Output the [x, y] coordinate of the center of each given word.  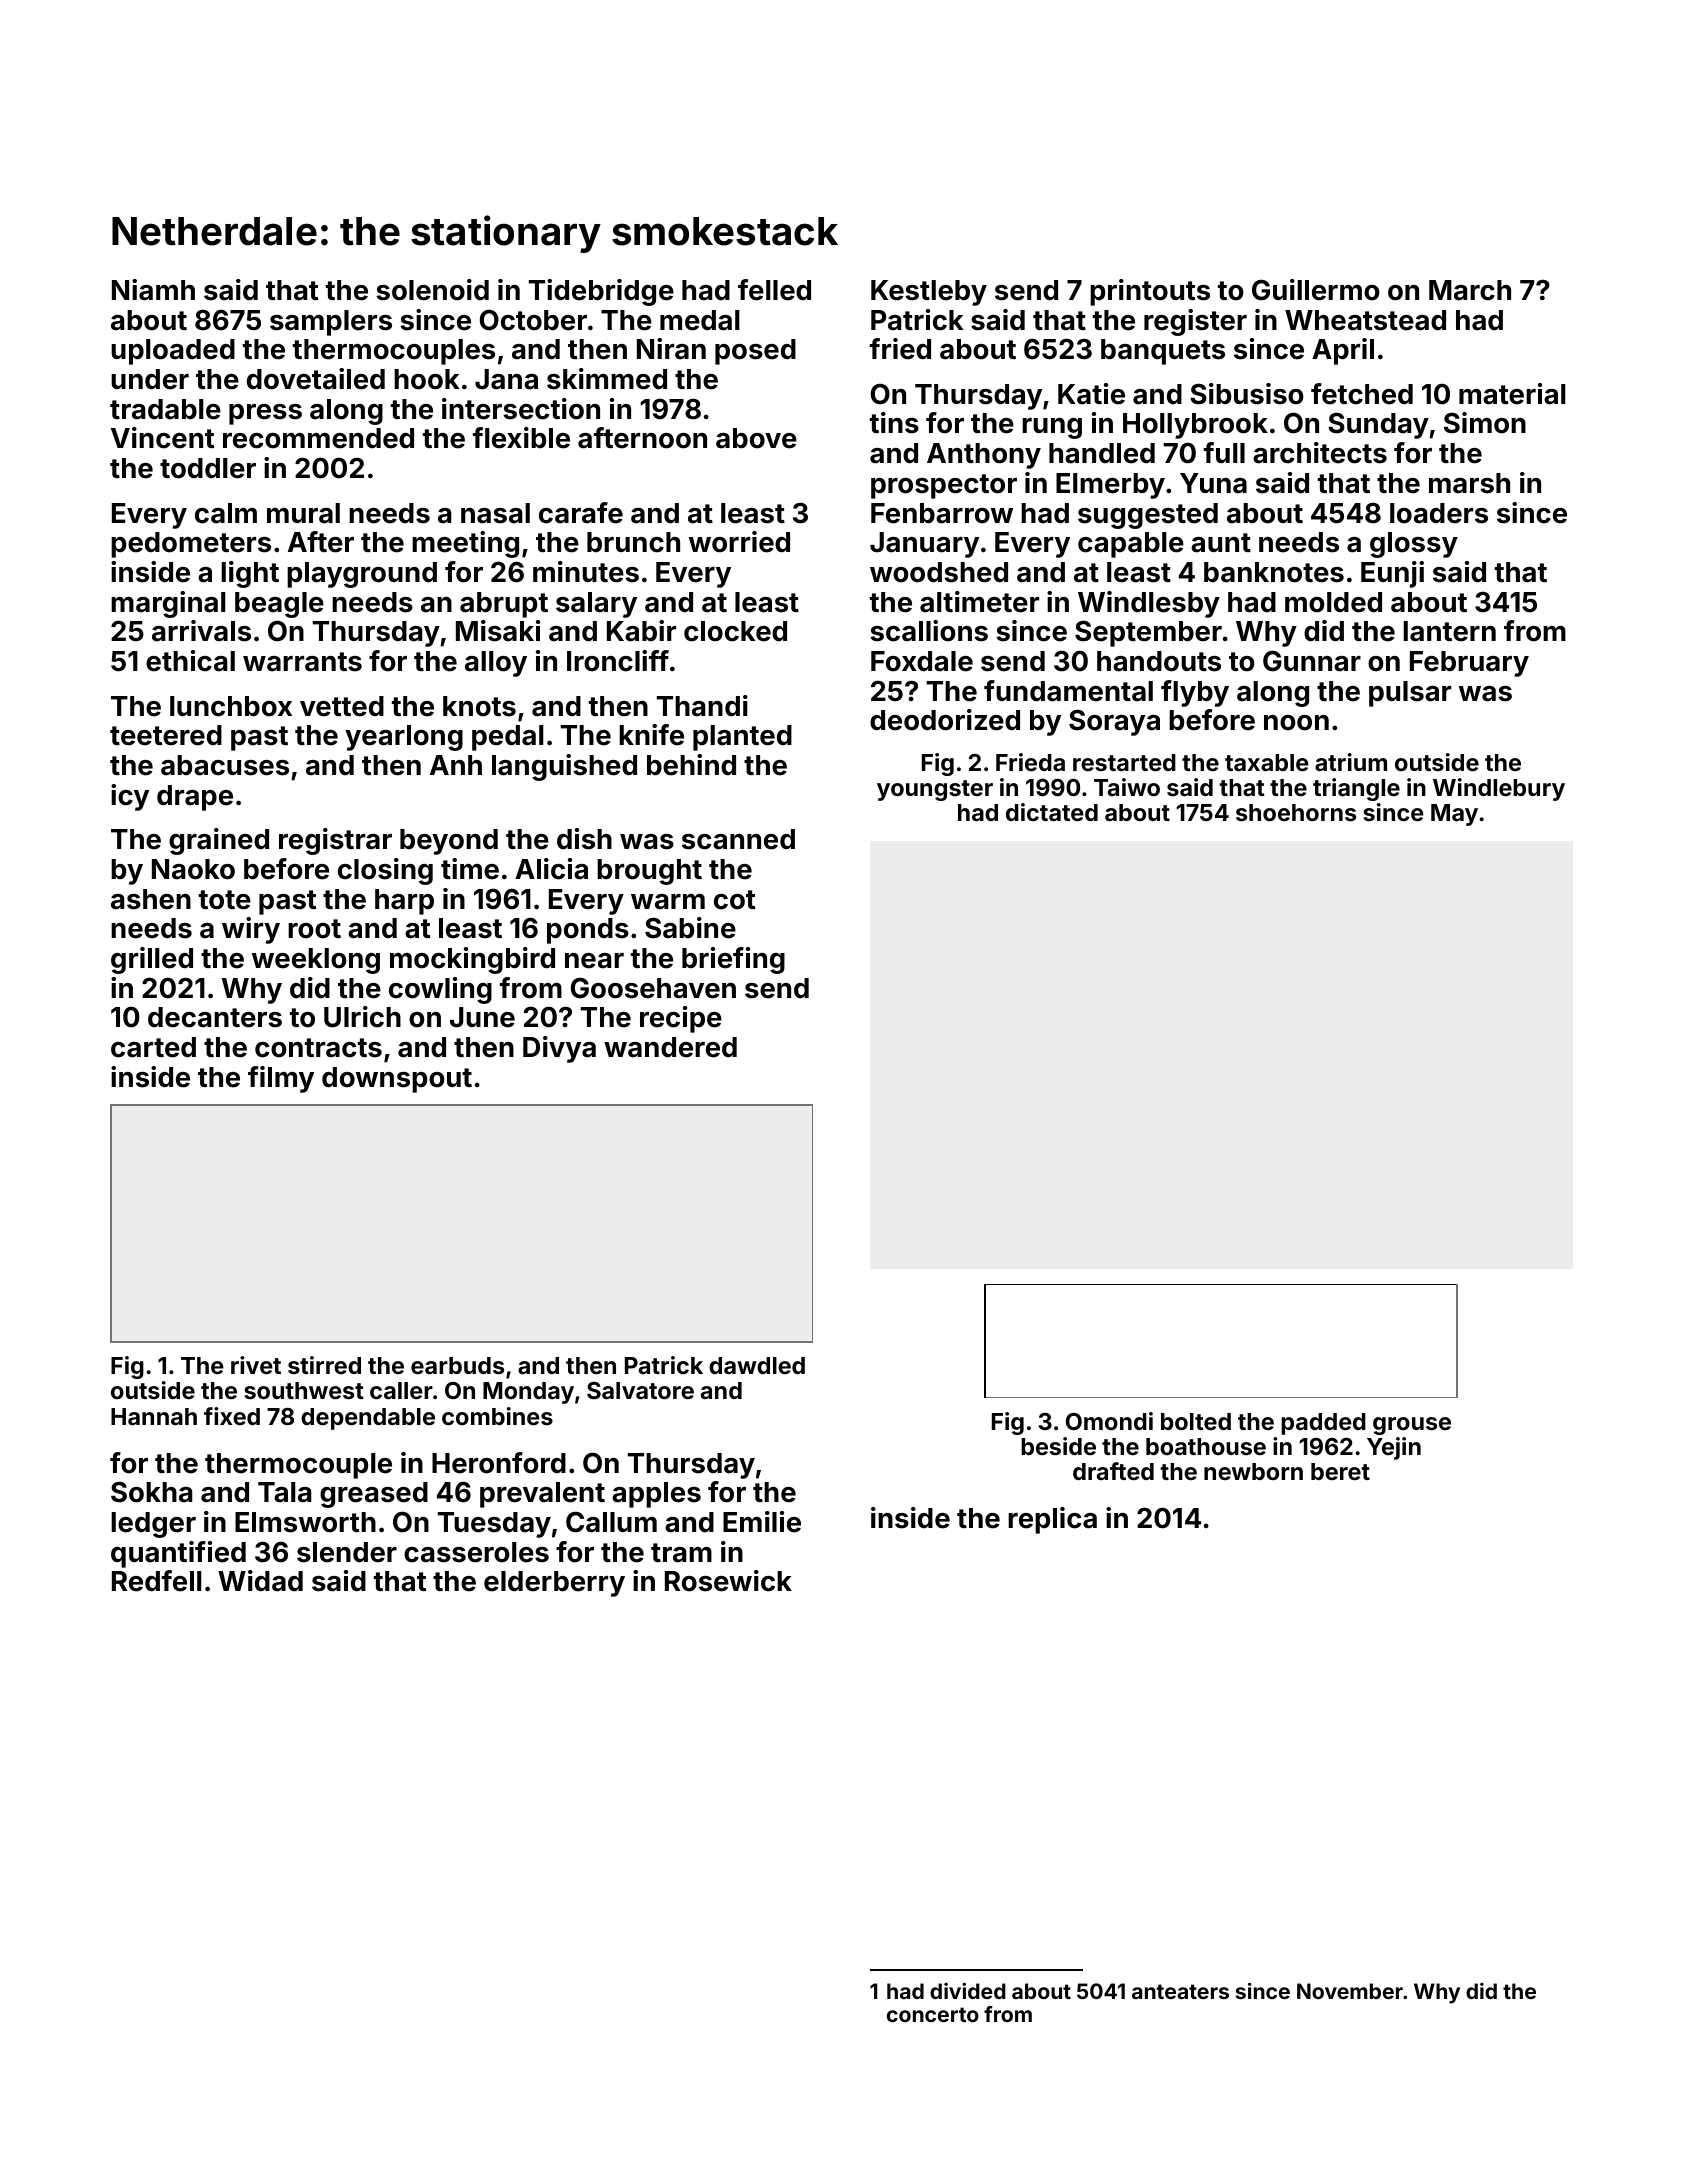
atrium [1351, 762]
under [150, 379]
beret [1340, 1471]
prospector [944, 486]
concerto [933, 2014]
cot [734, 900]
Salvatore [640, 1390]
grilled [152, 960]
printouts [1150, 292]
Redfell [157, 1581]
